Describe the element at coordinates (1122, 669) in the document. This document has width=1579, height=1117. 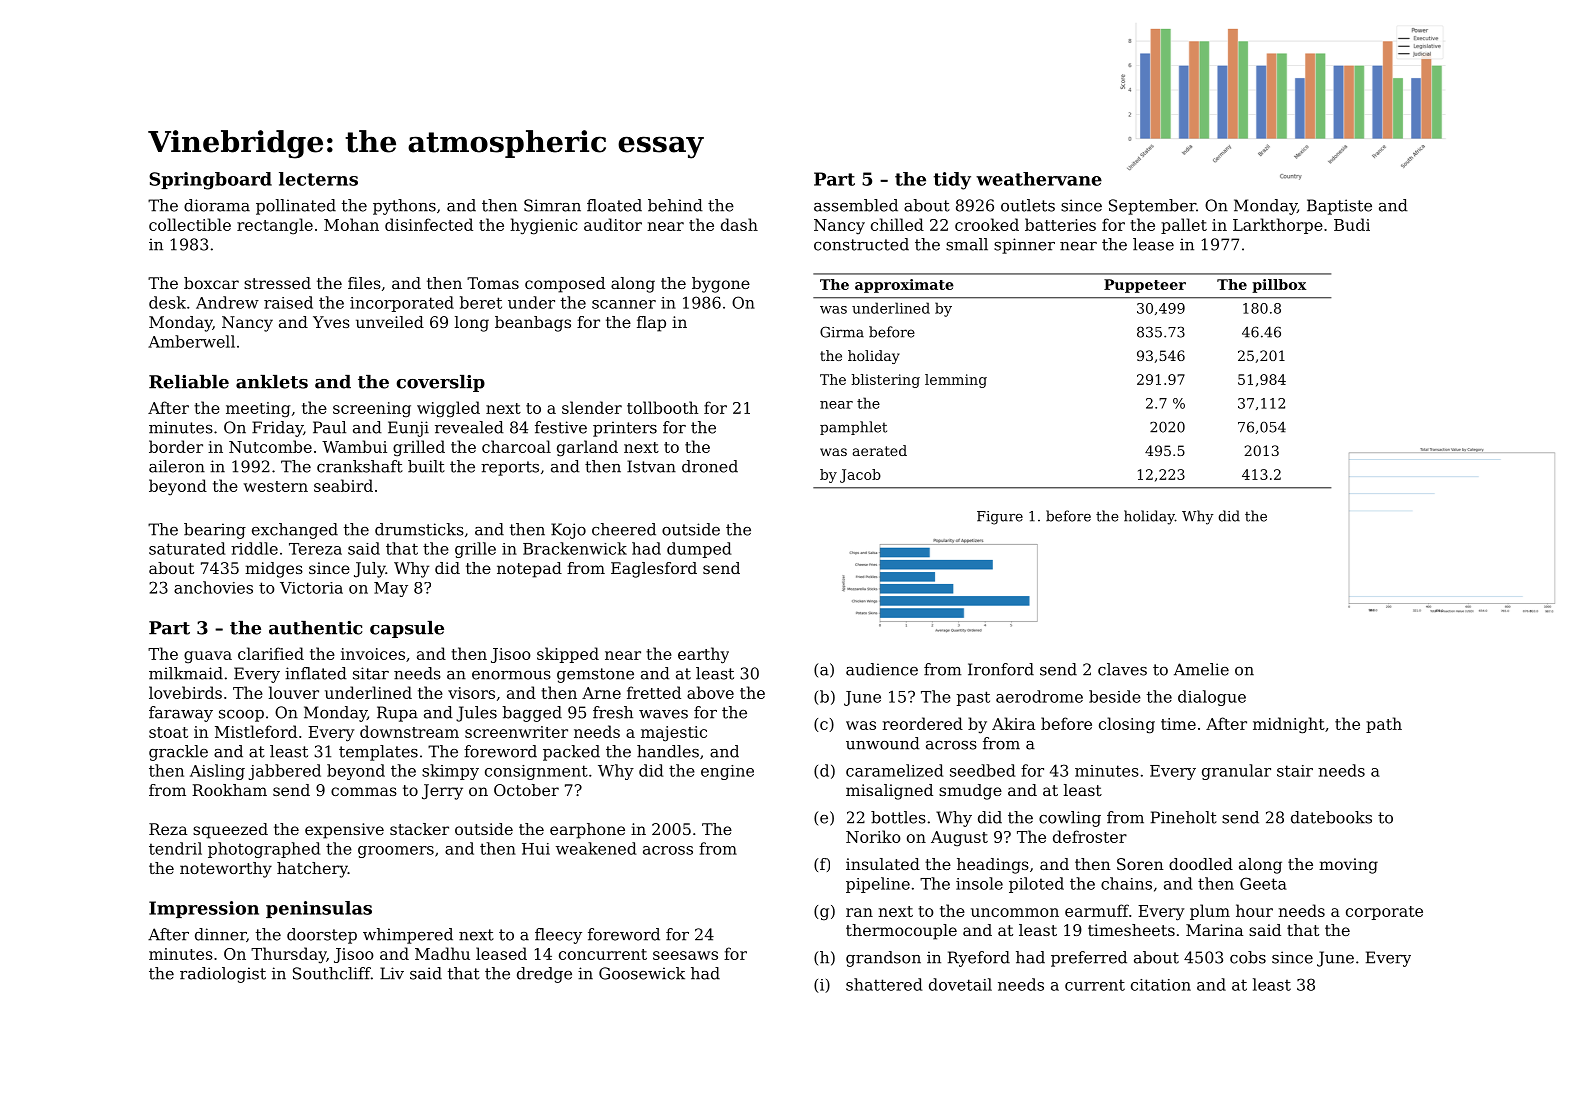
I see `claves` at that location.
